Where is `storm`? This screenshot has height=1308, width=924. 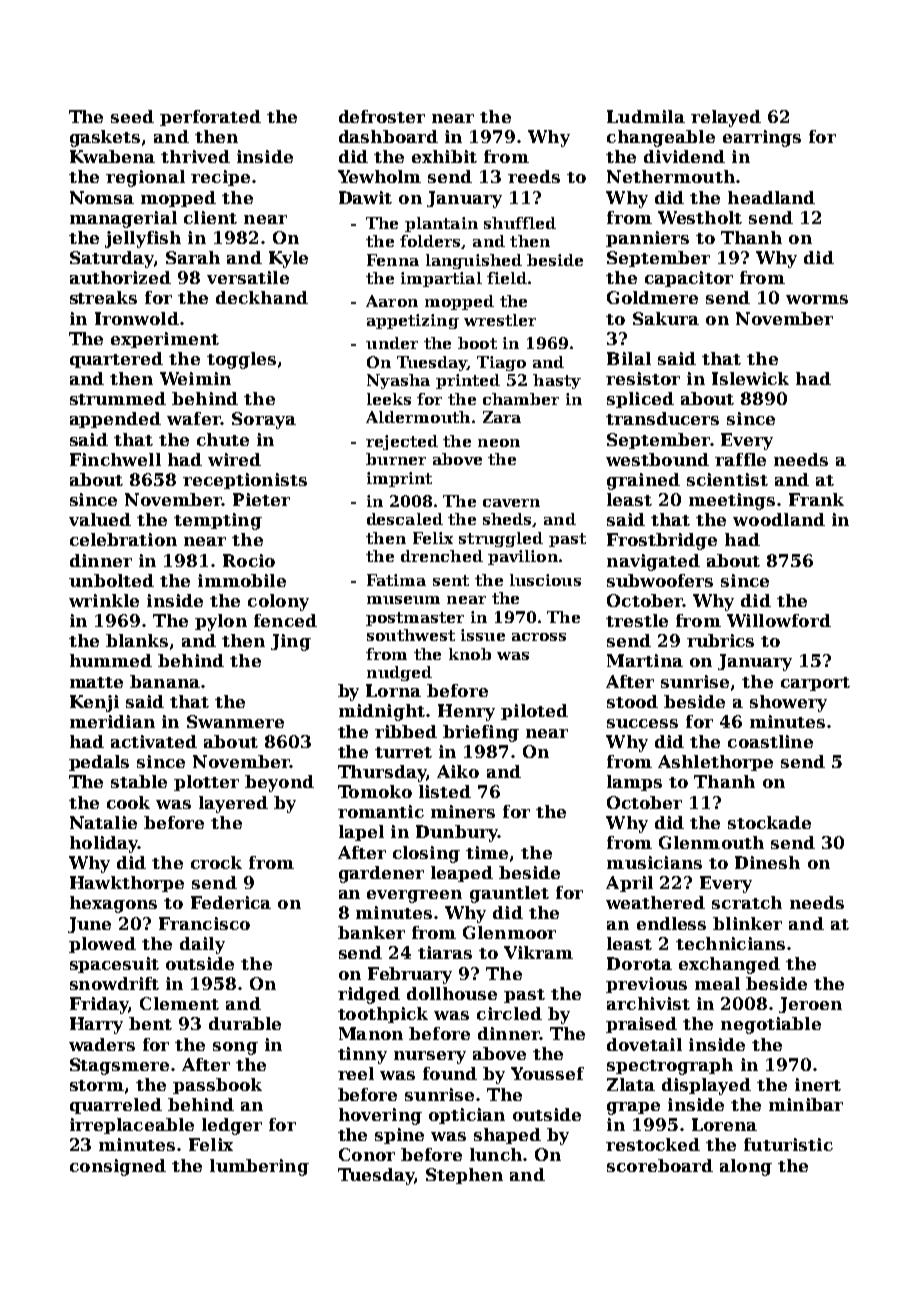 storm is located at coordinates (97, 1085).
